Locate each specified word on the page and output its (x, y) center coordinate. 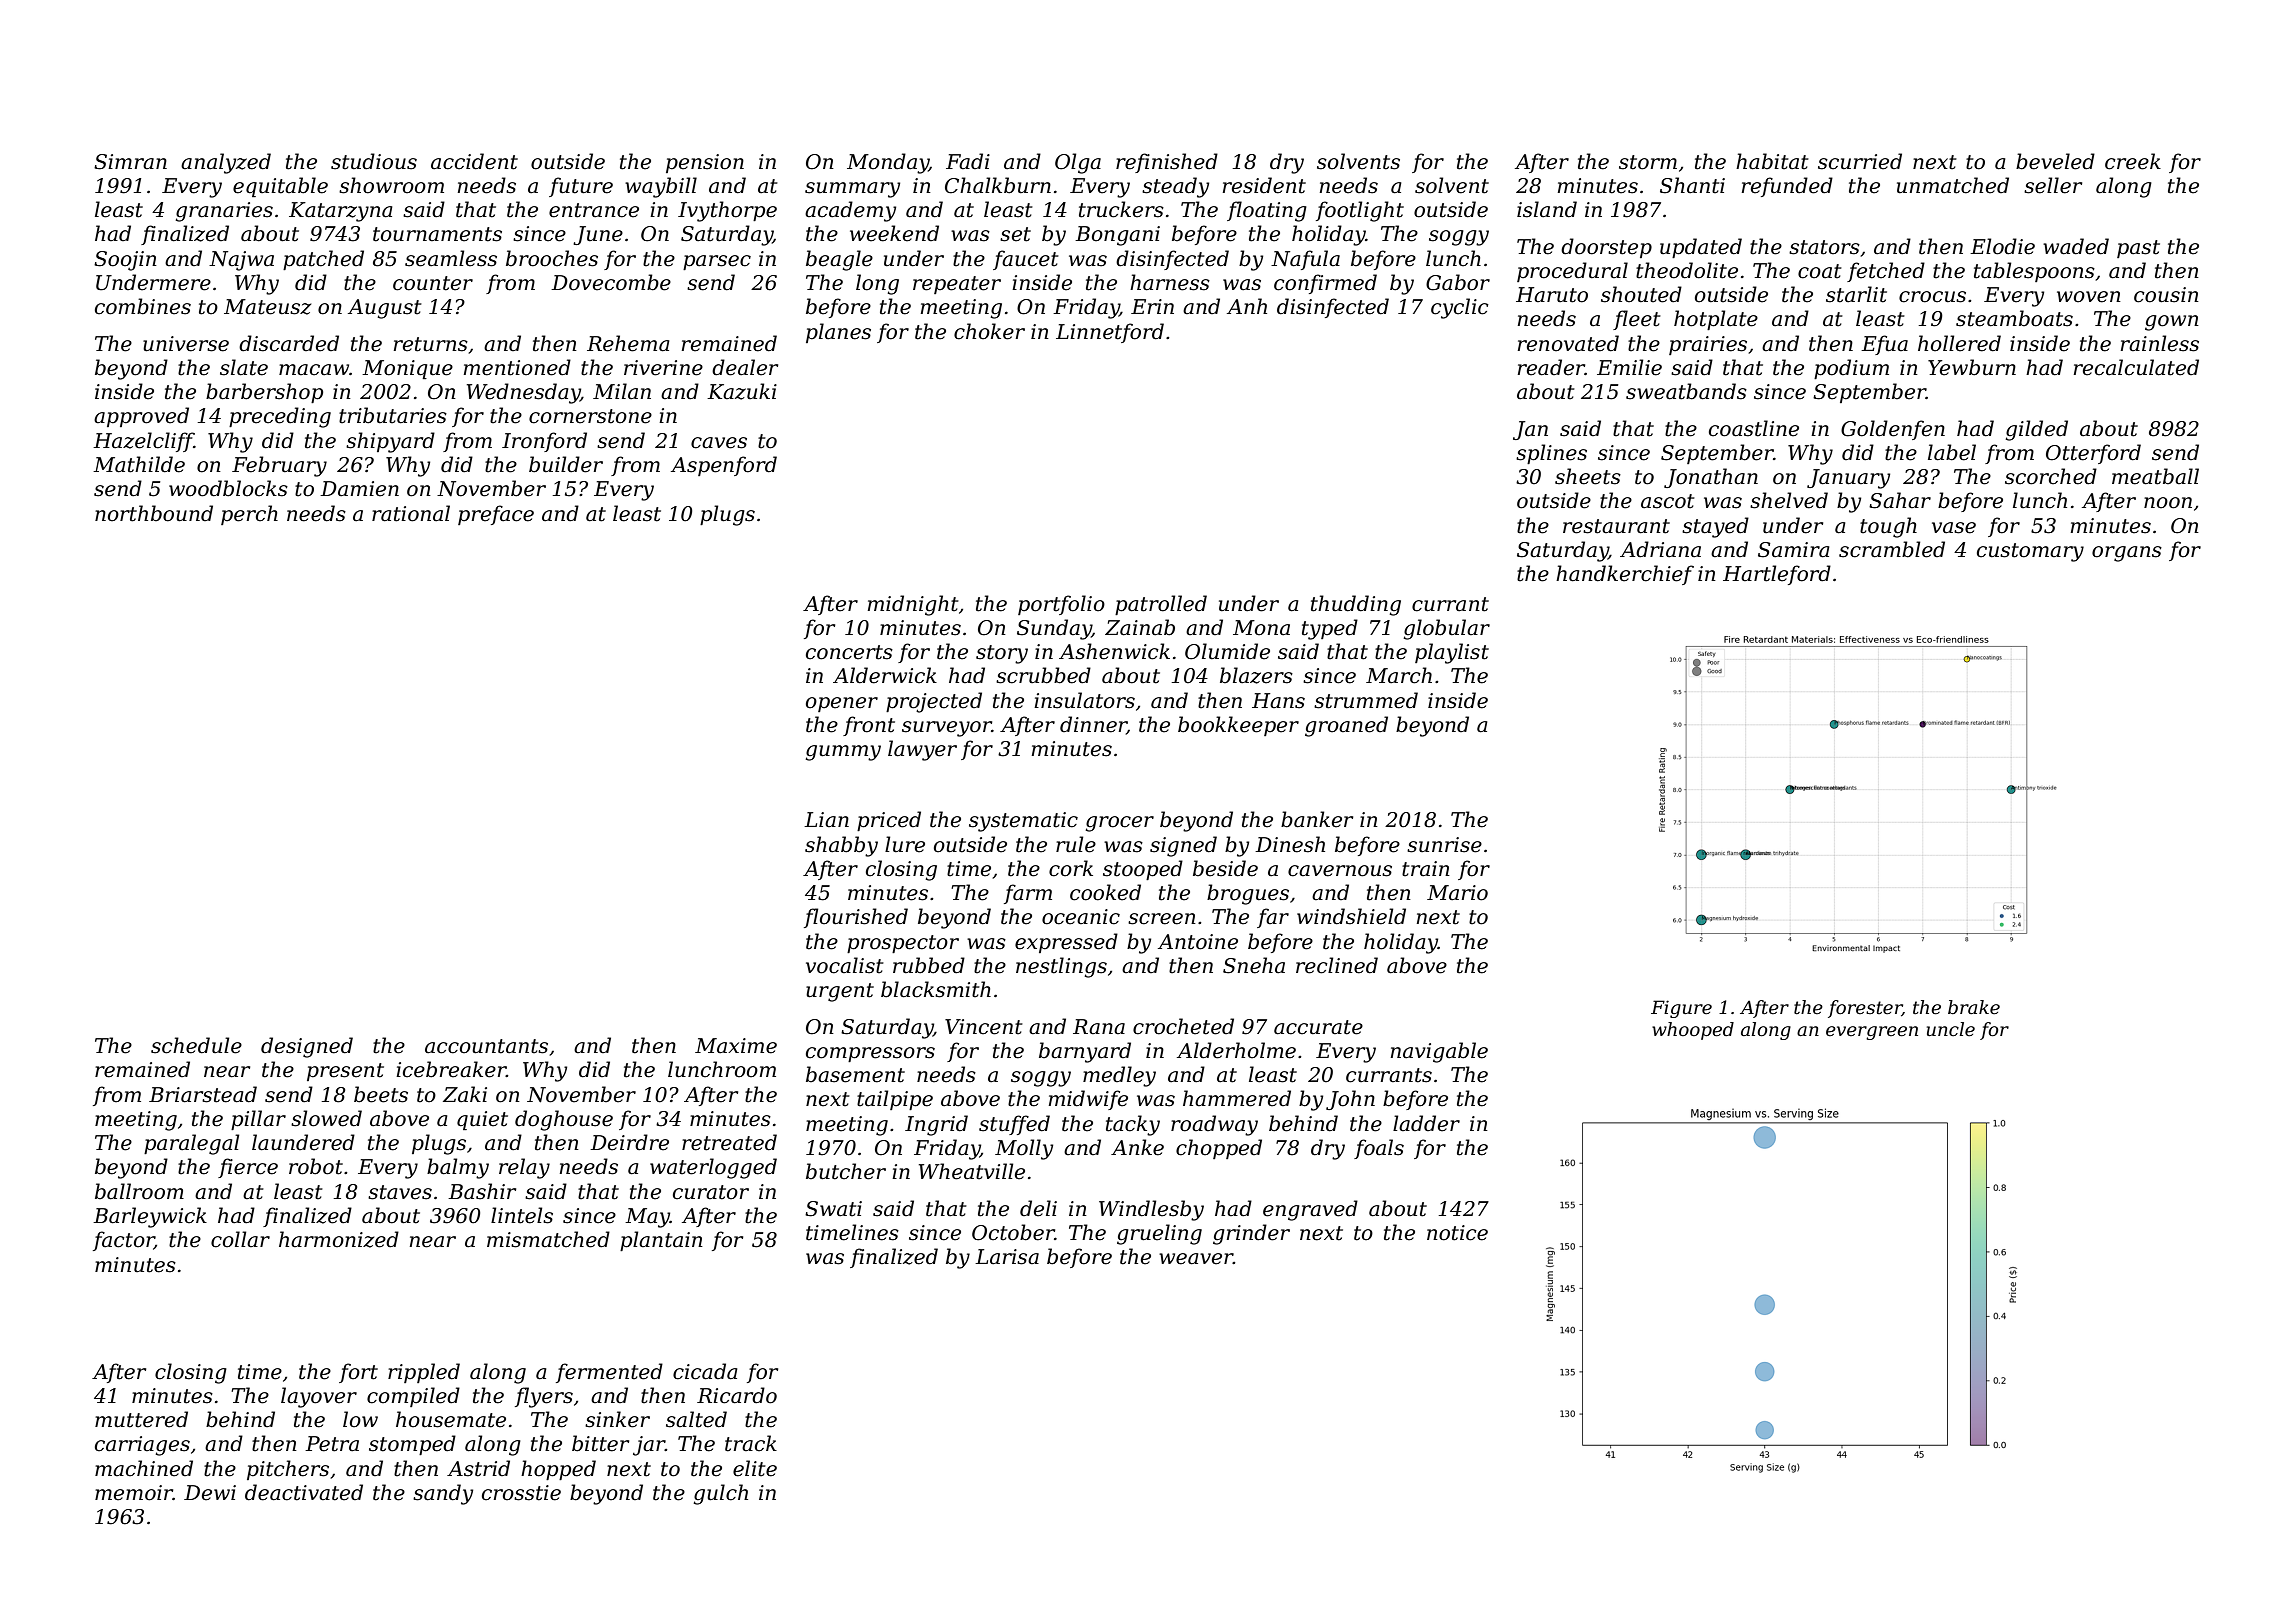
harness (1170, 282)
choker (989, 331)
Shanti (1692, 185)
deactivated (304, 1492)
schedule (196, 1045)
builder (566, 464)
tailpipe (895, 1100)
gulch (720, 1494)
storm (1648, 162)
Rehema (628, 343)
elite (755, 1468)
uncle (1951, 1029)
